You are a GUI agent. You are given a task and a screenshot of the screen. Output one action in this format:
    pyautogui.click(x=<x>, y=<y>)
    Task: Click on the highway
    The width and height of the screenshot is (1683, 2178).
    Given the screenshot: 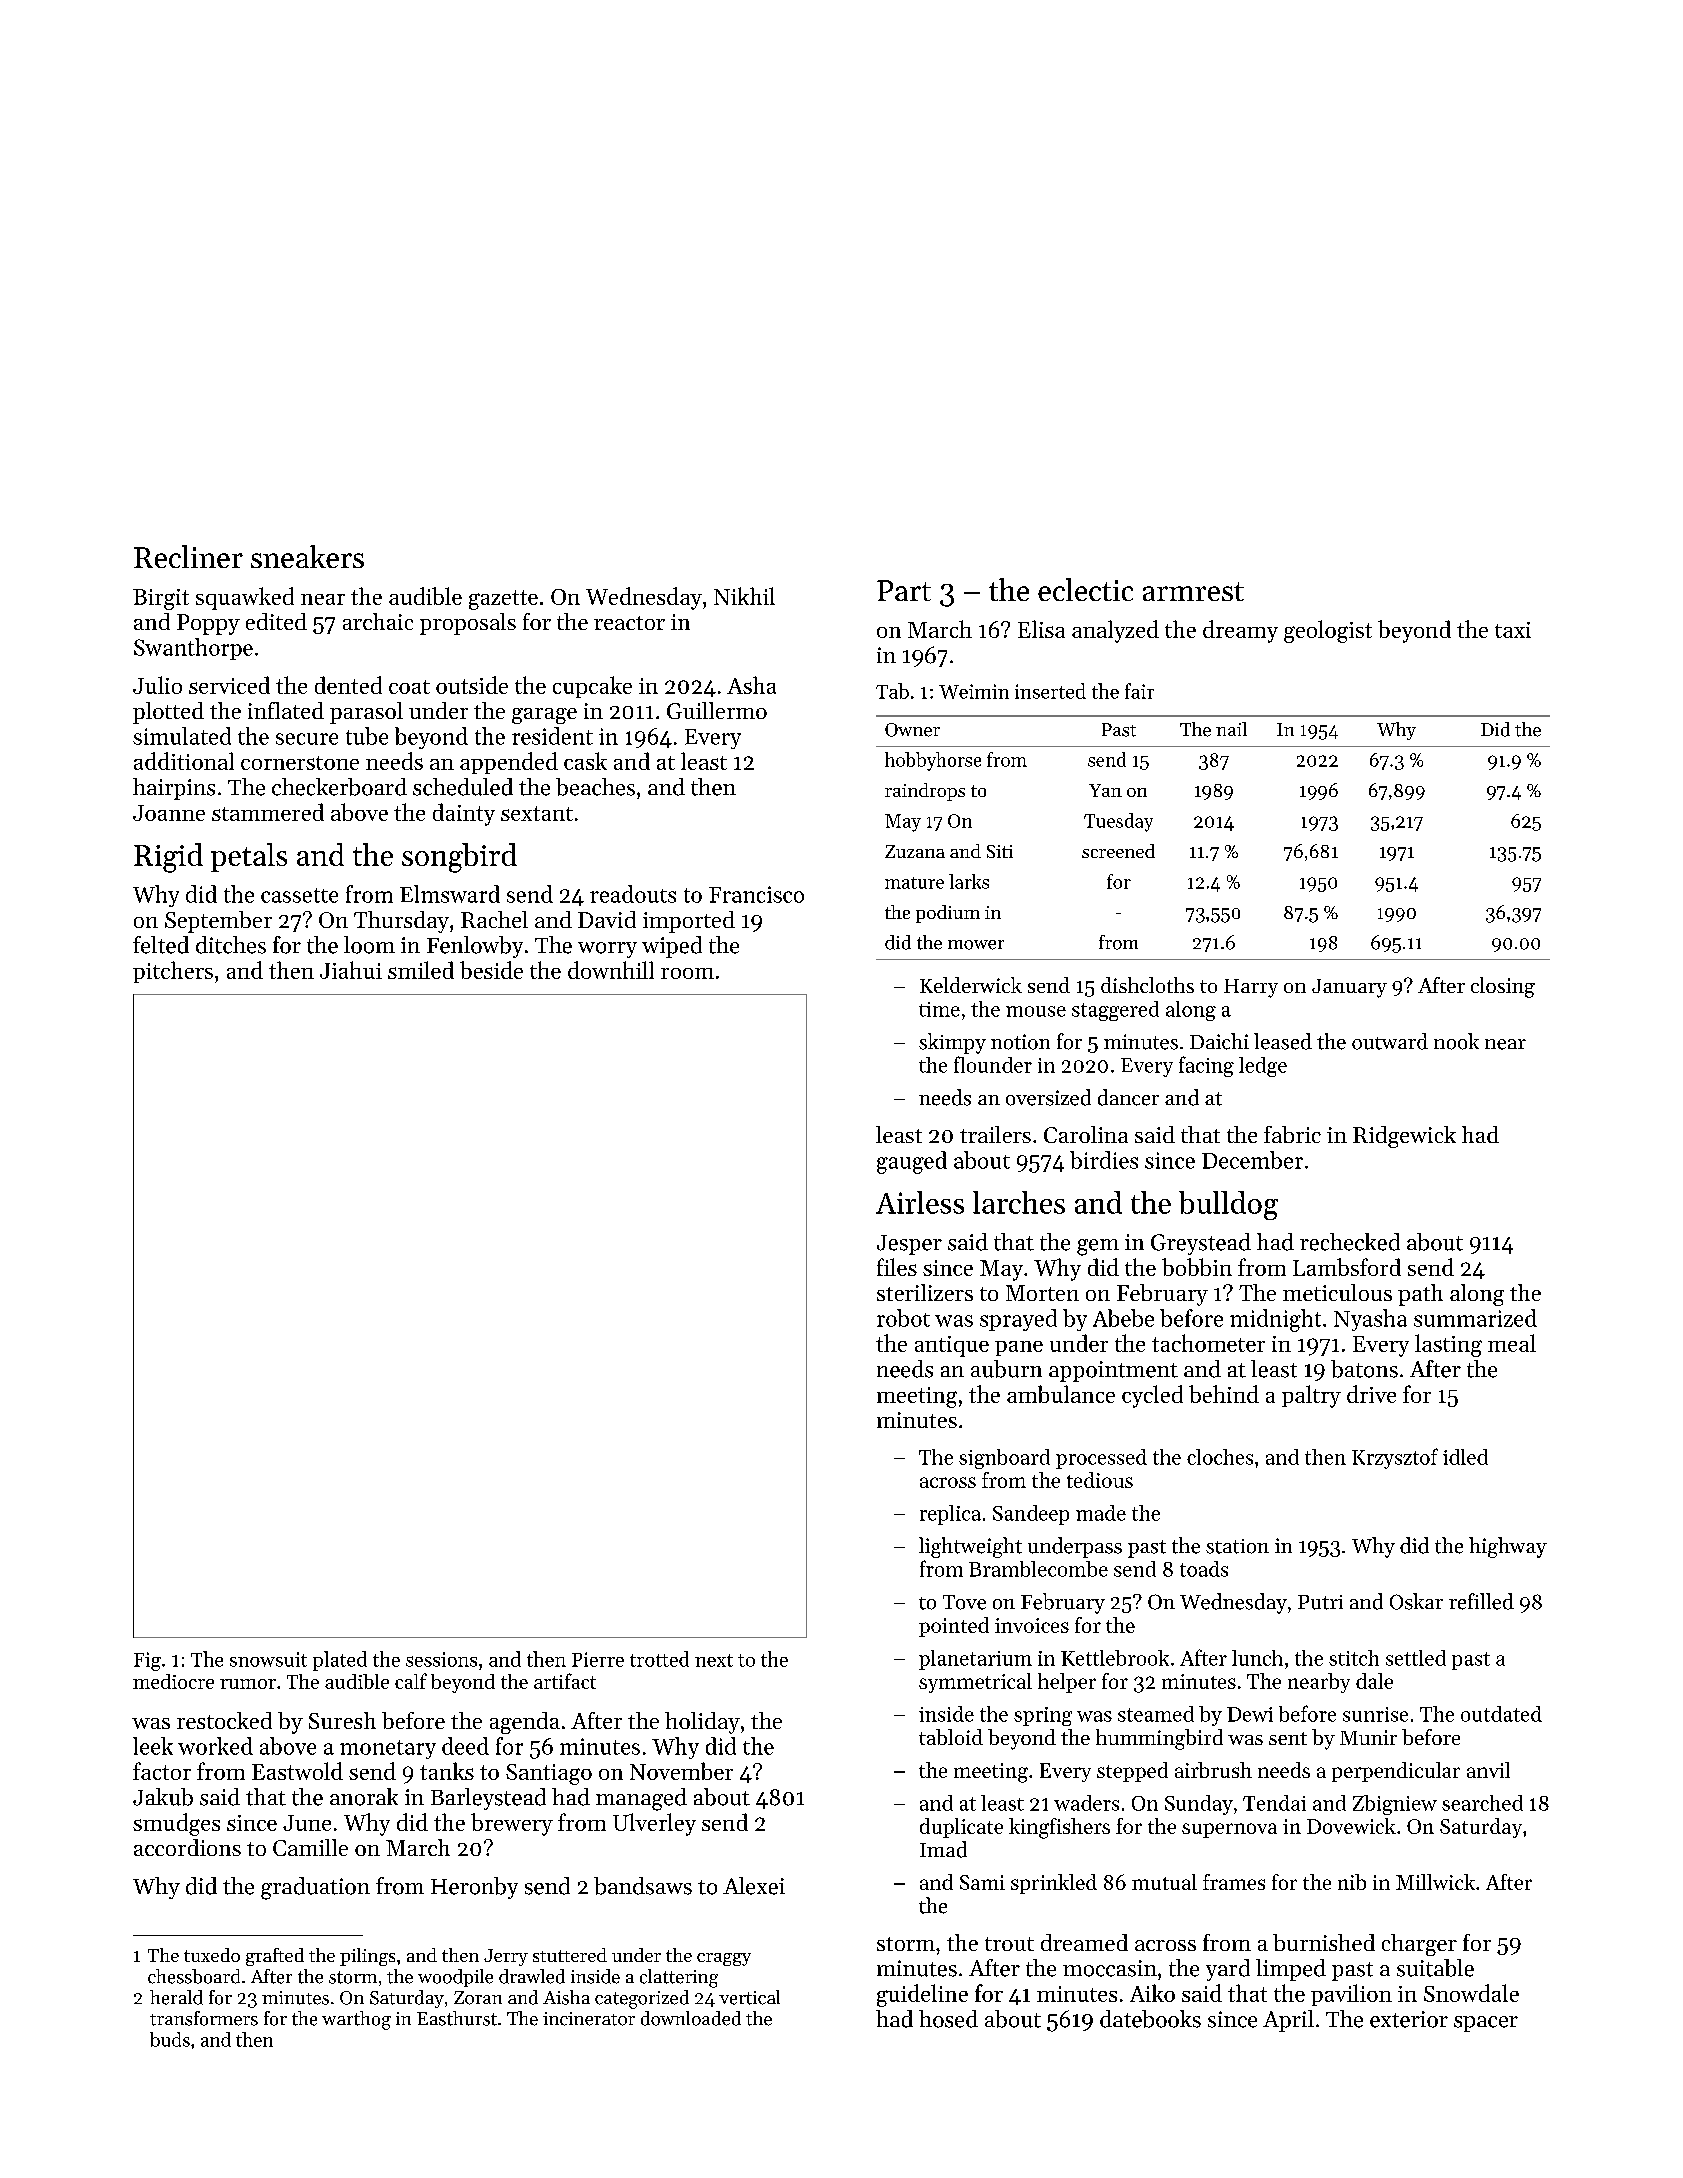 What is the action you would take?
    pyautogui.click(x=1508, y=1547)
